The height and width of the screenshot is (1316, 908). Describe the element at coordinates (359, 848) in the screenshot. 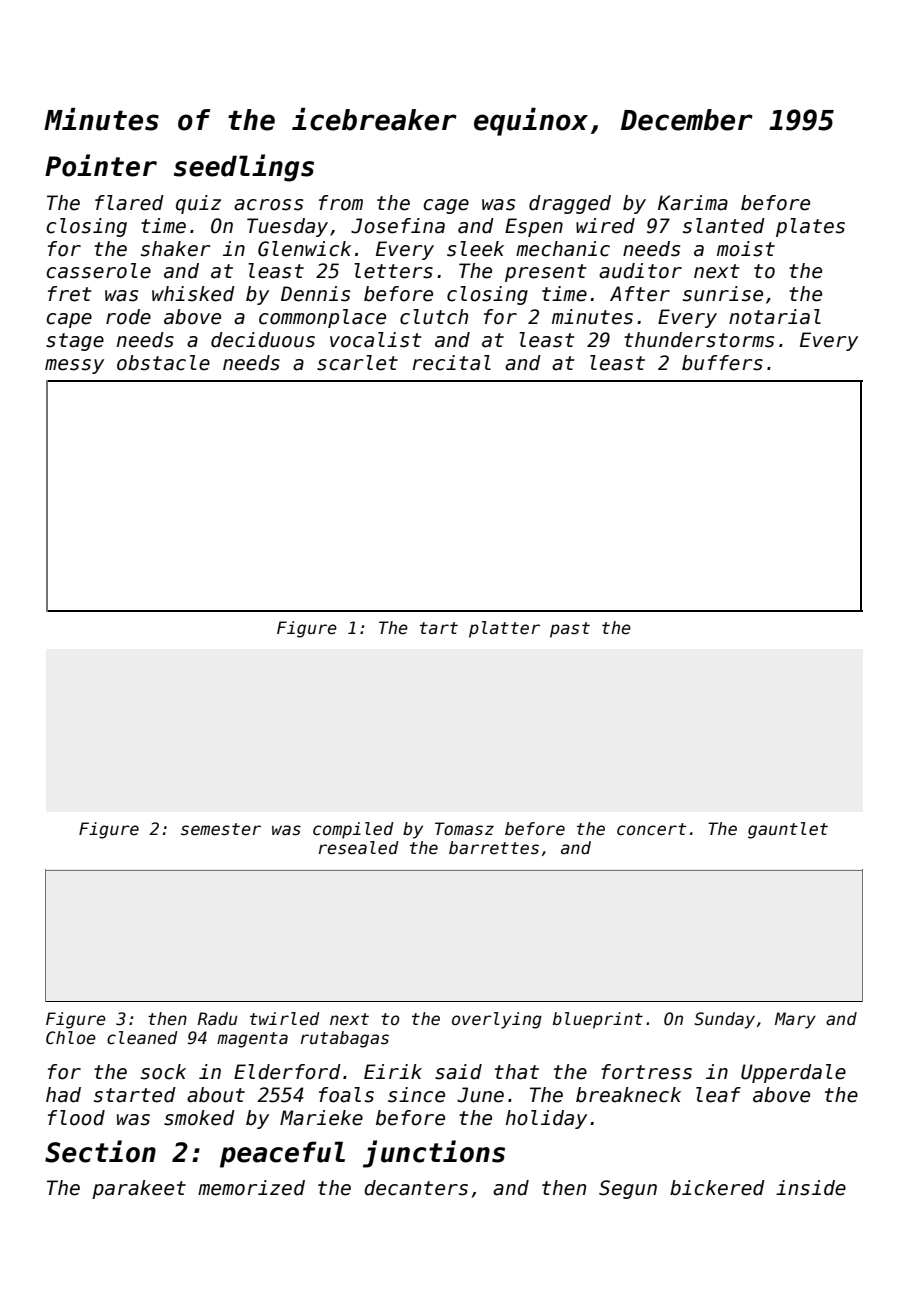

I see `resealed` at that location.
